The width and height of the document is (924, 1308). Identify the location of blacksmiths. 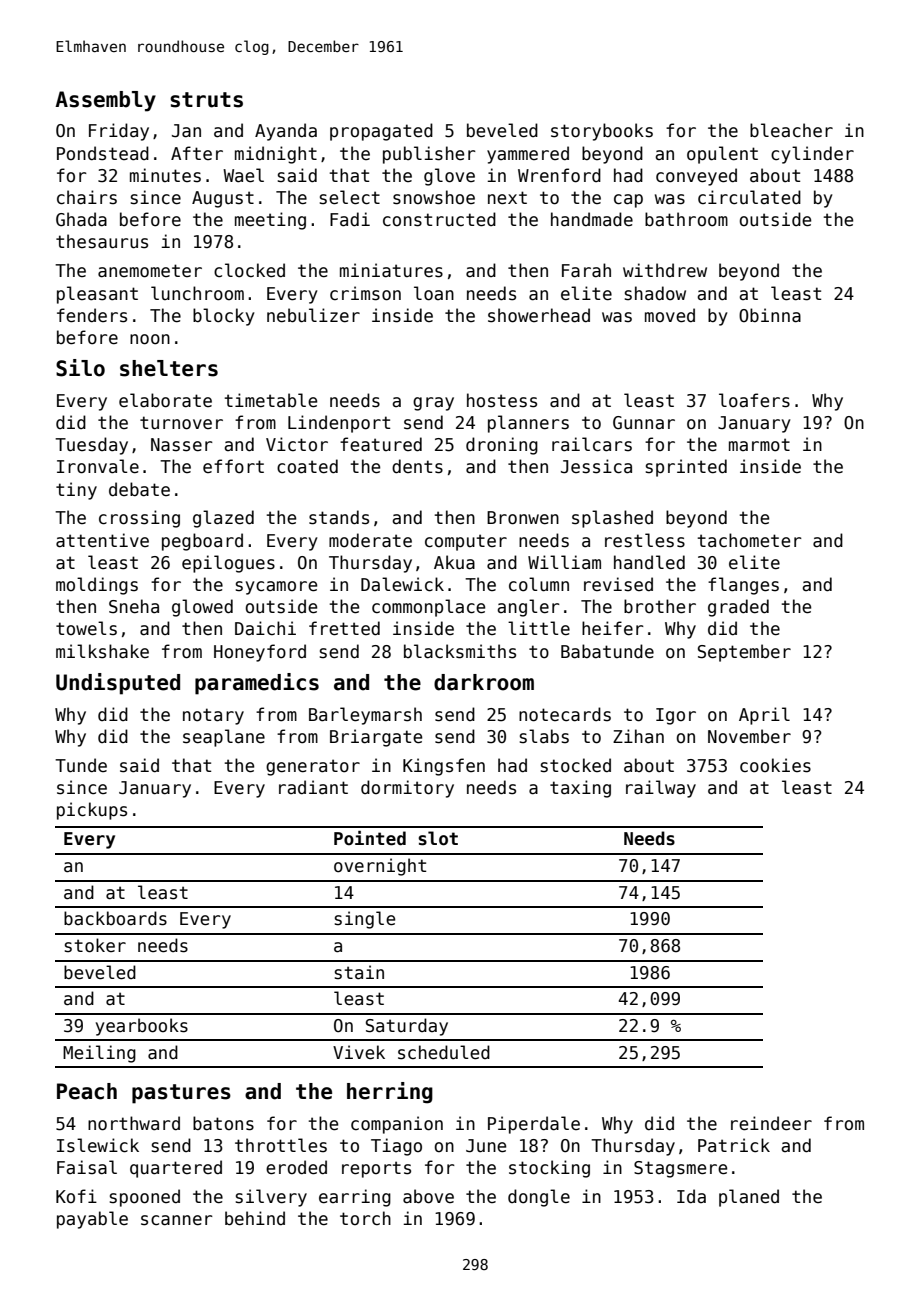
(460, 651).
